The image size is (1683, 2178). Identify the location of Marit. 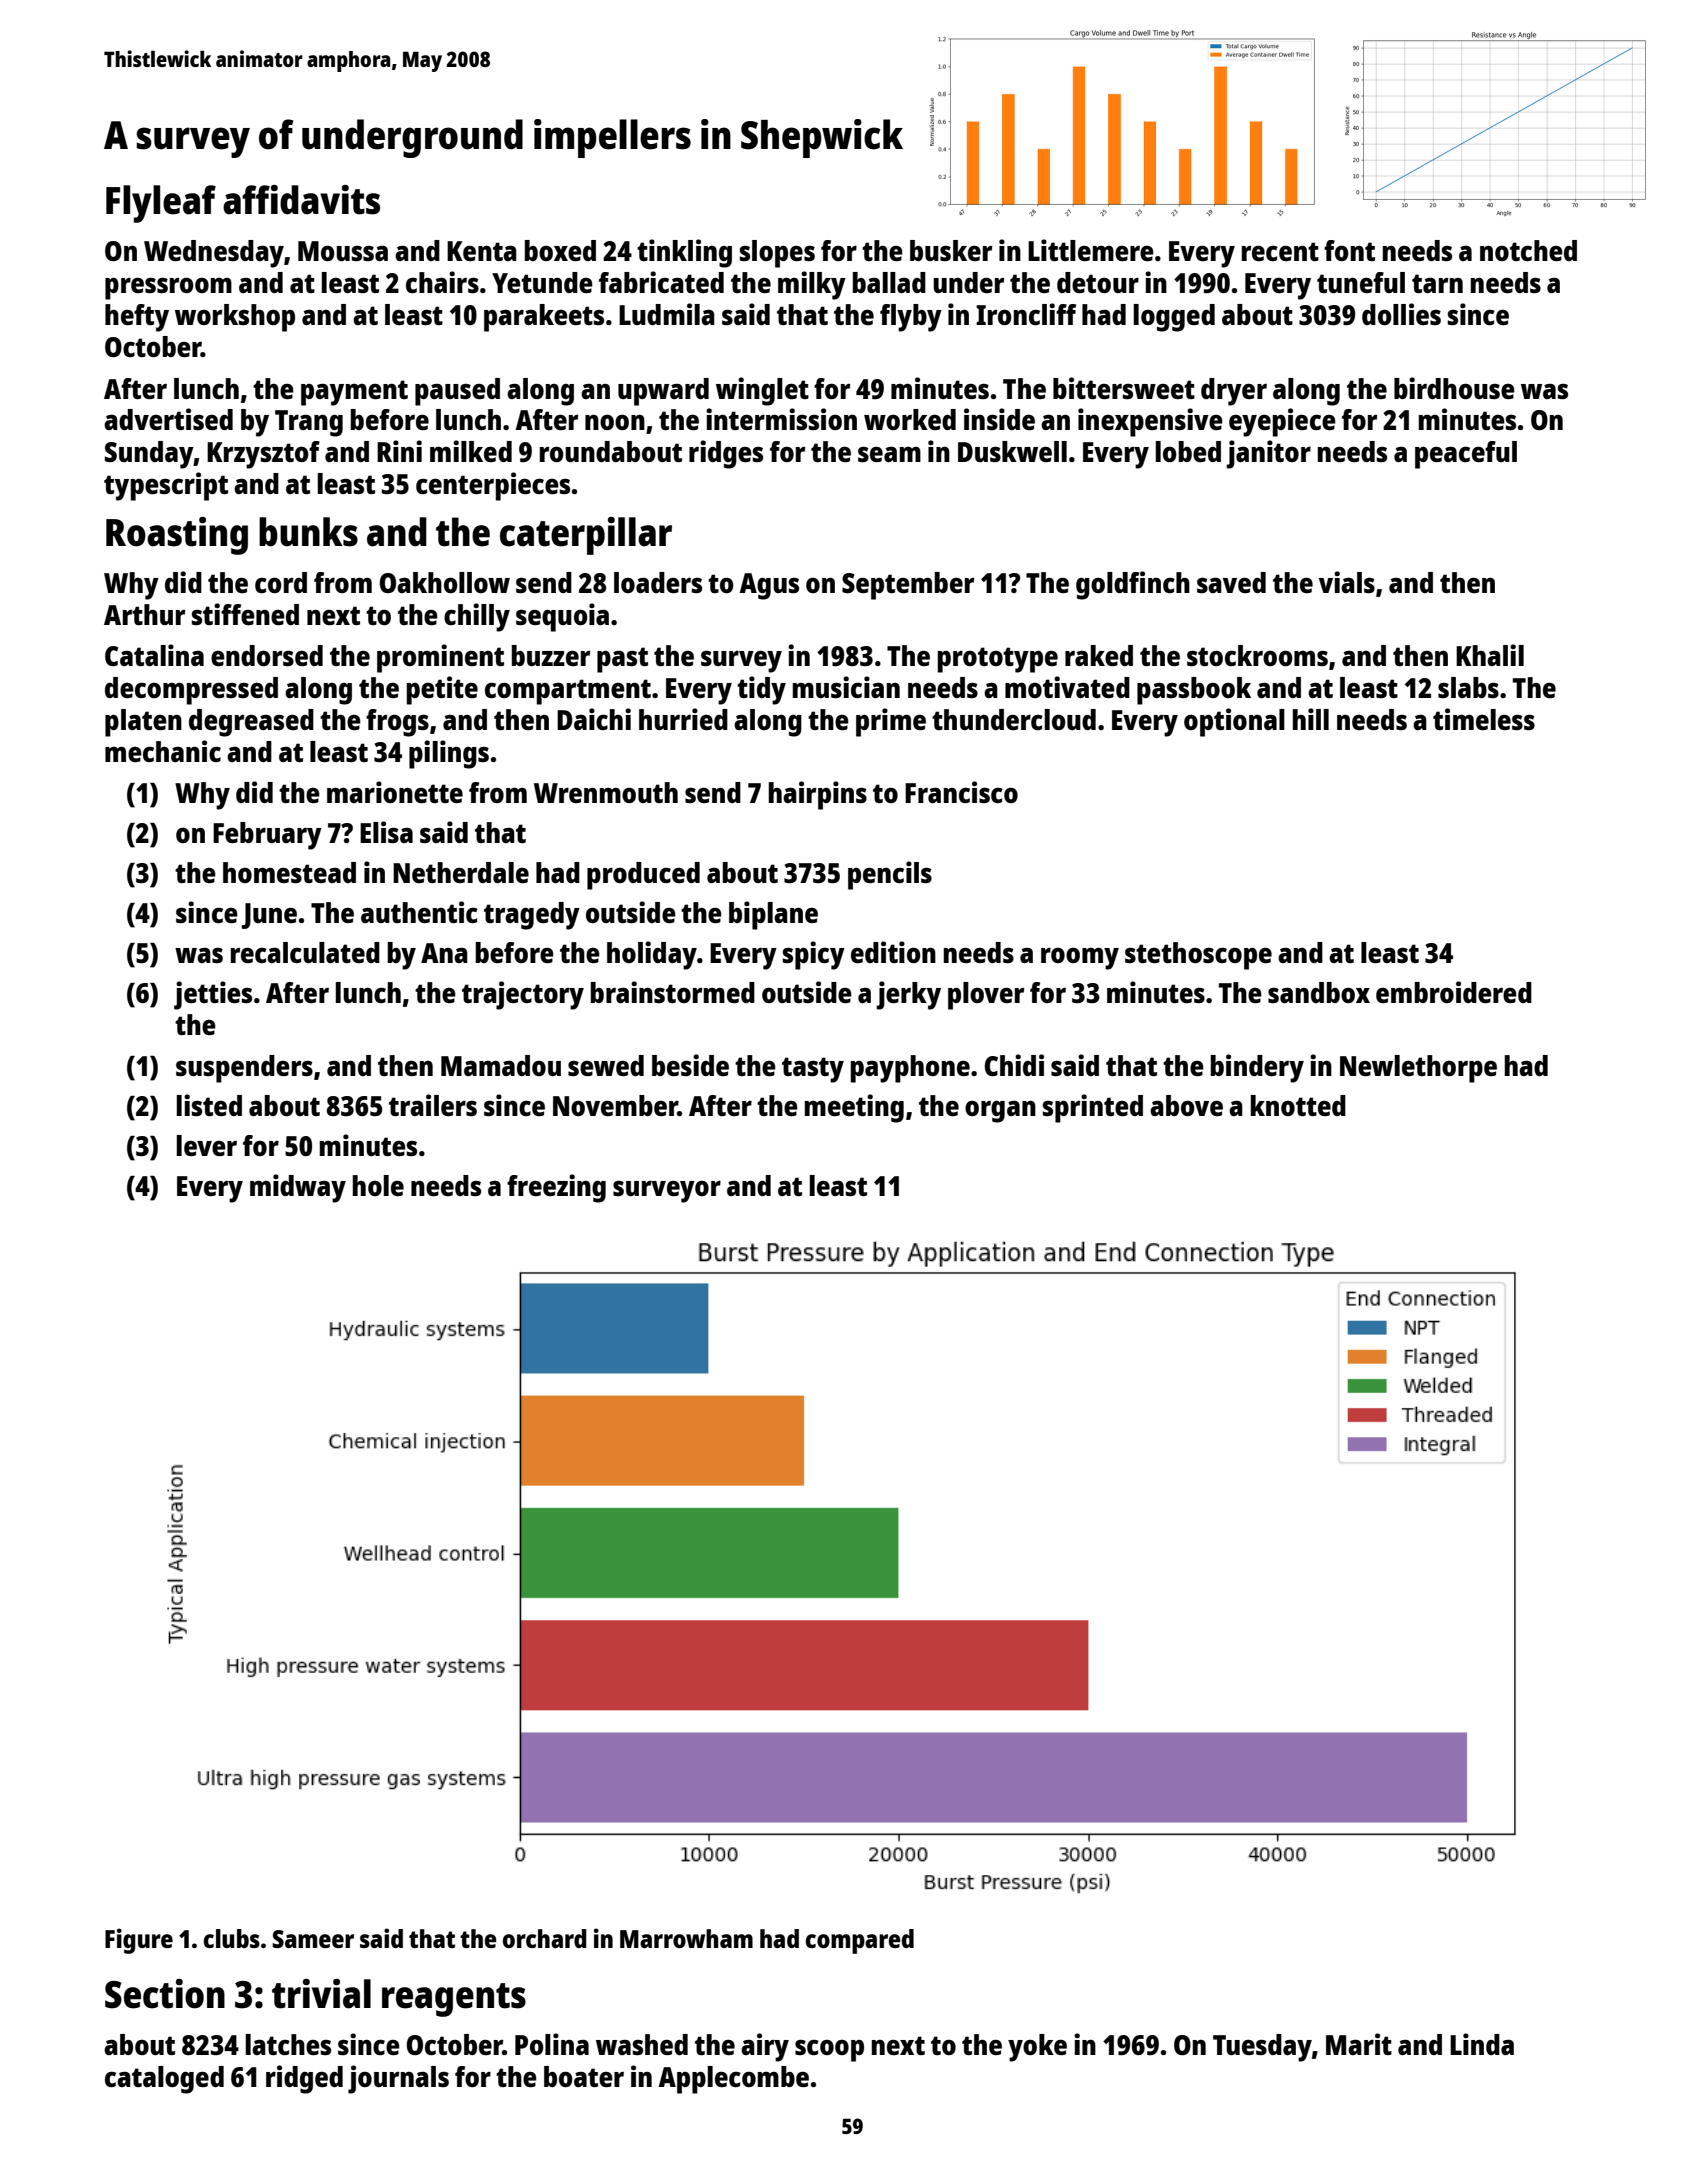
(1359, 2044).
